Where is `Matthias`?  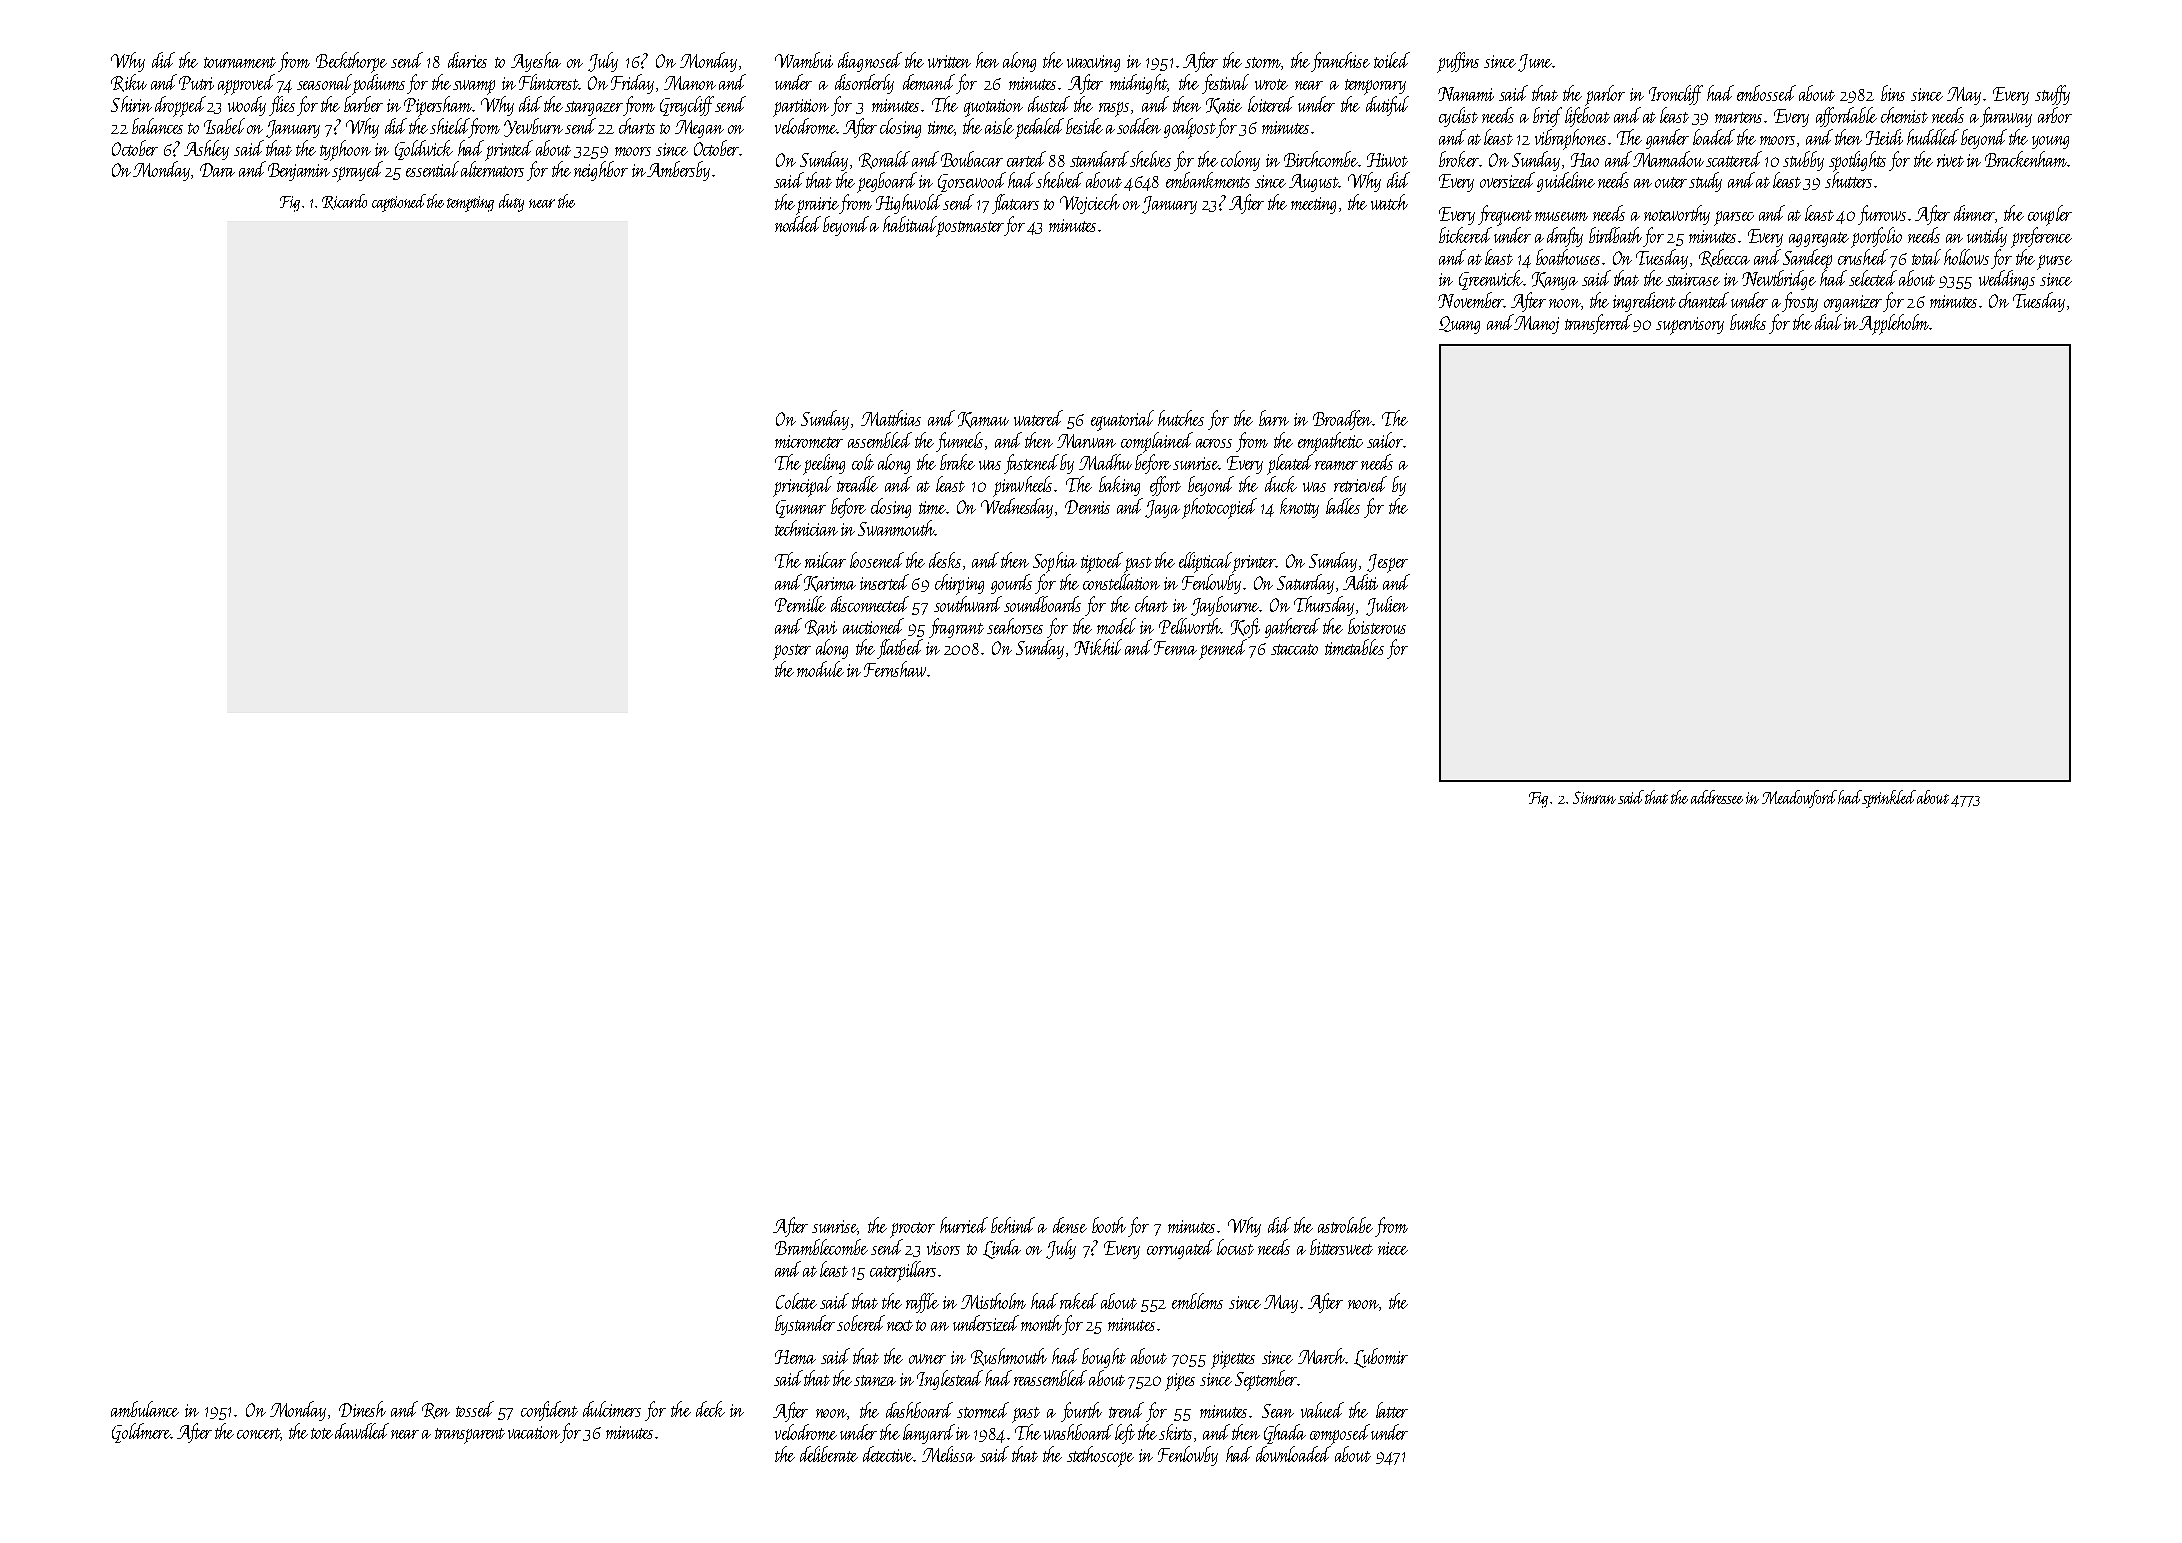 Matthias is located at coordinates (891, 418).
